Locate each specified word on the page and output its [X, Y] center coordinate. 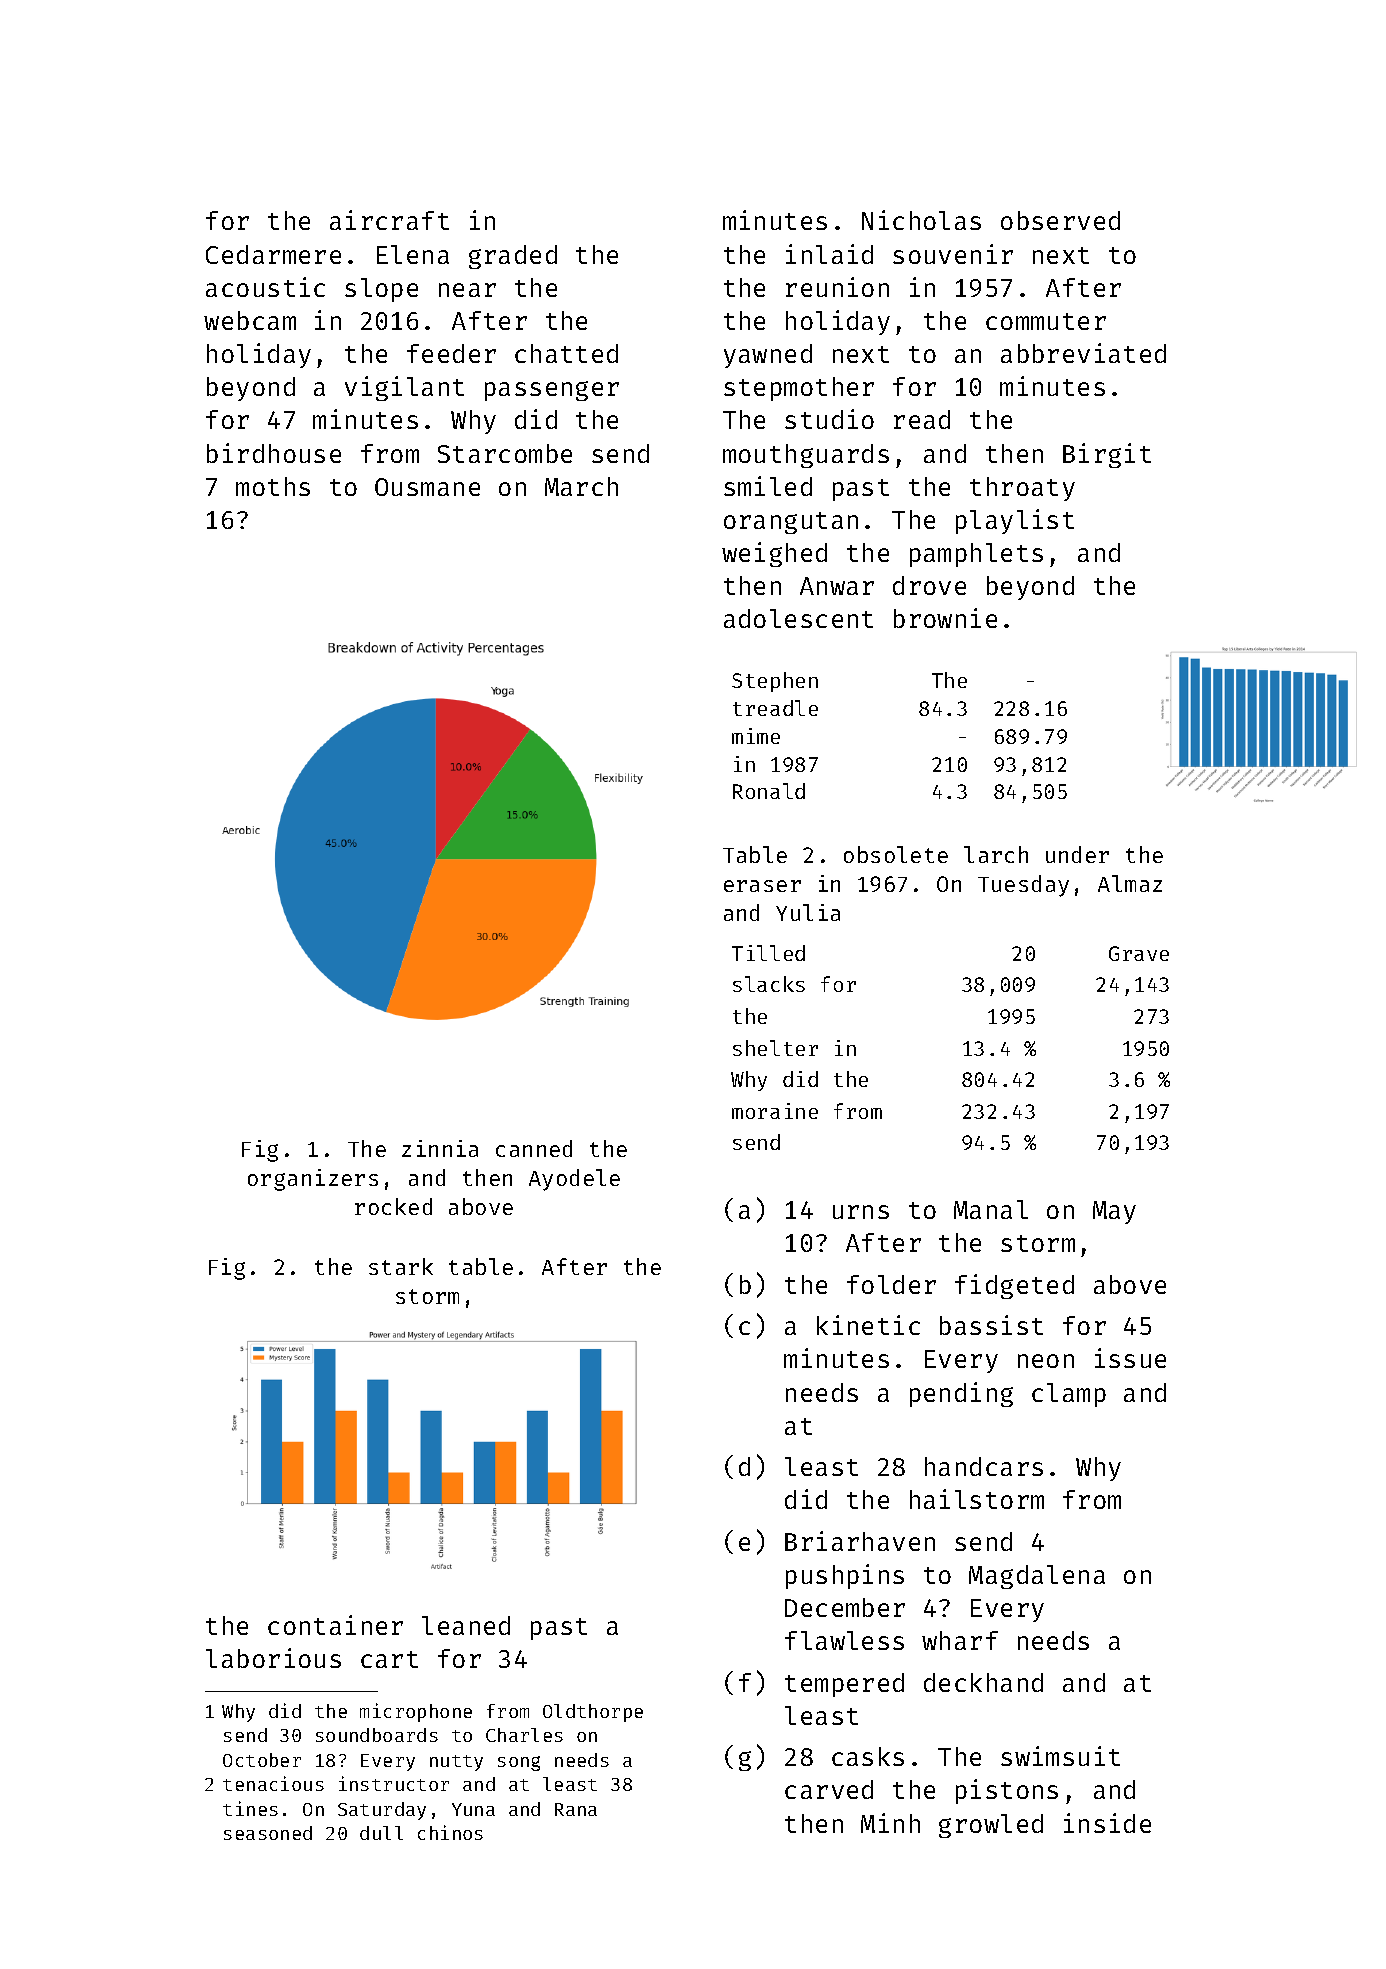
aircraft [389, 220]
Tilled [768, 953]
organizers [313, 1180]
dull [381, 1833]
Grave [1139, 953]
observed [1060, 220]
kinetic [868, 1325]
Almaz [1130, 883]
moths [273, 486]
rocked [393, 1206]
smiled [768, 486]
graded [513, 257]
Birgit [1107, 455]
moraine [775, 1111]
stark [401, 1266]
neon [1046, 1361]
